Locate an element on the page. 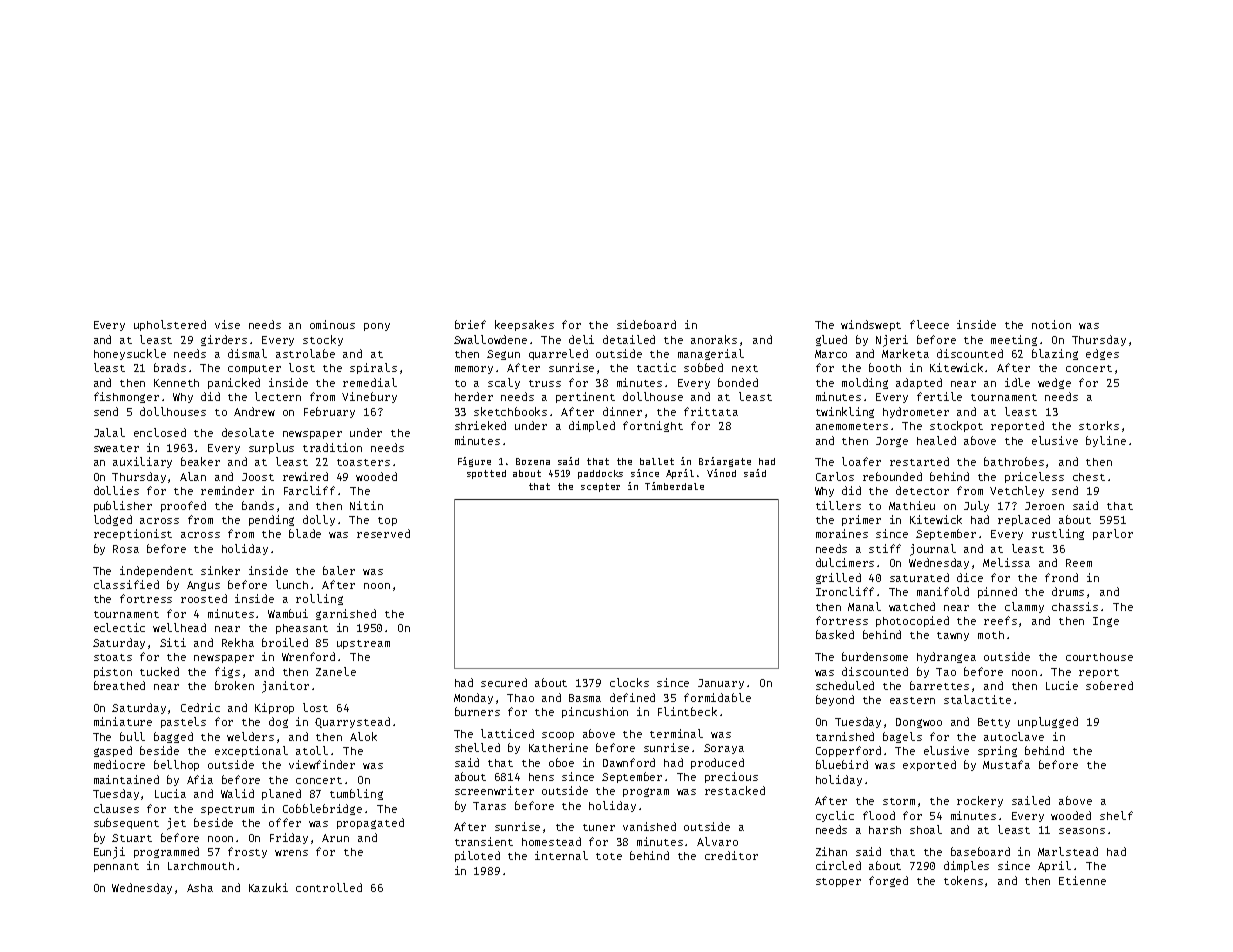 The image size is (1233, 952). bathrobes is located at coordinates (1014, 461).
